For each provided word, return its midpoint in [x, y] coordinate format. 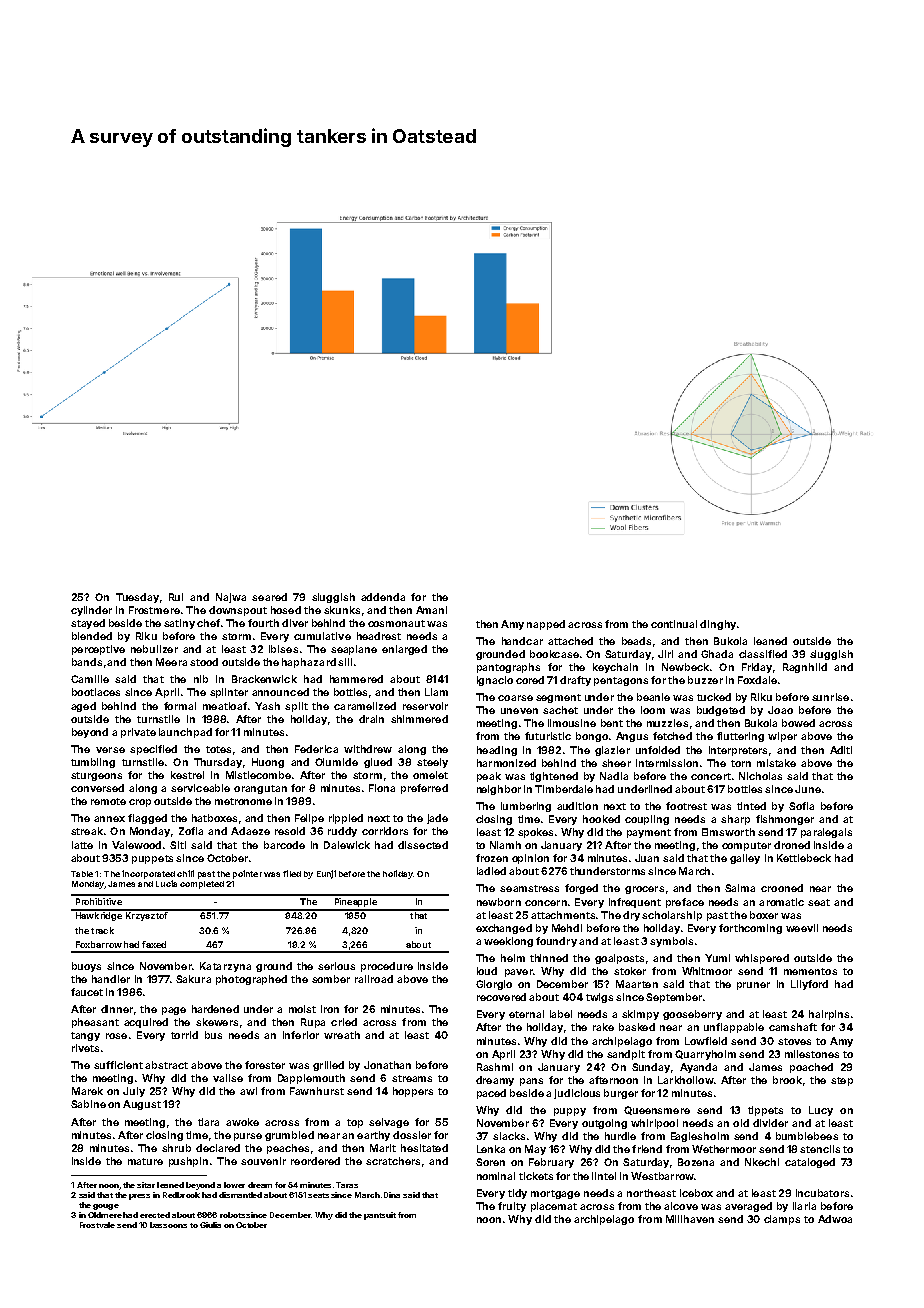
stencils [820, 1149]
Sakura [193, 979]
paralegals [826, 833]
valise [228, 1078]
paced [491, 1094]
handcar [522, 641]
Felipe [309, 819]
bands [87, 662]
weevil [802, 928]
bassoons [168, 1225]
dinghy [718, 625]
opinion [530, 859]
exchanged [504, 929]
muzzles [667, 723]
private [138, 733]
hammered [356, 679]
